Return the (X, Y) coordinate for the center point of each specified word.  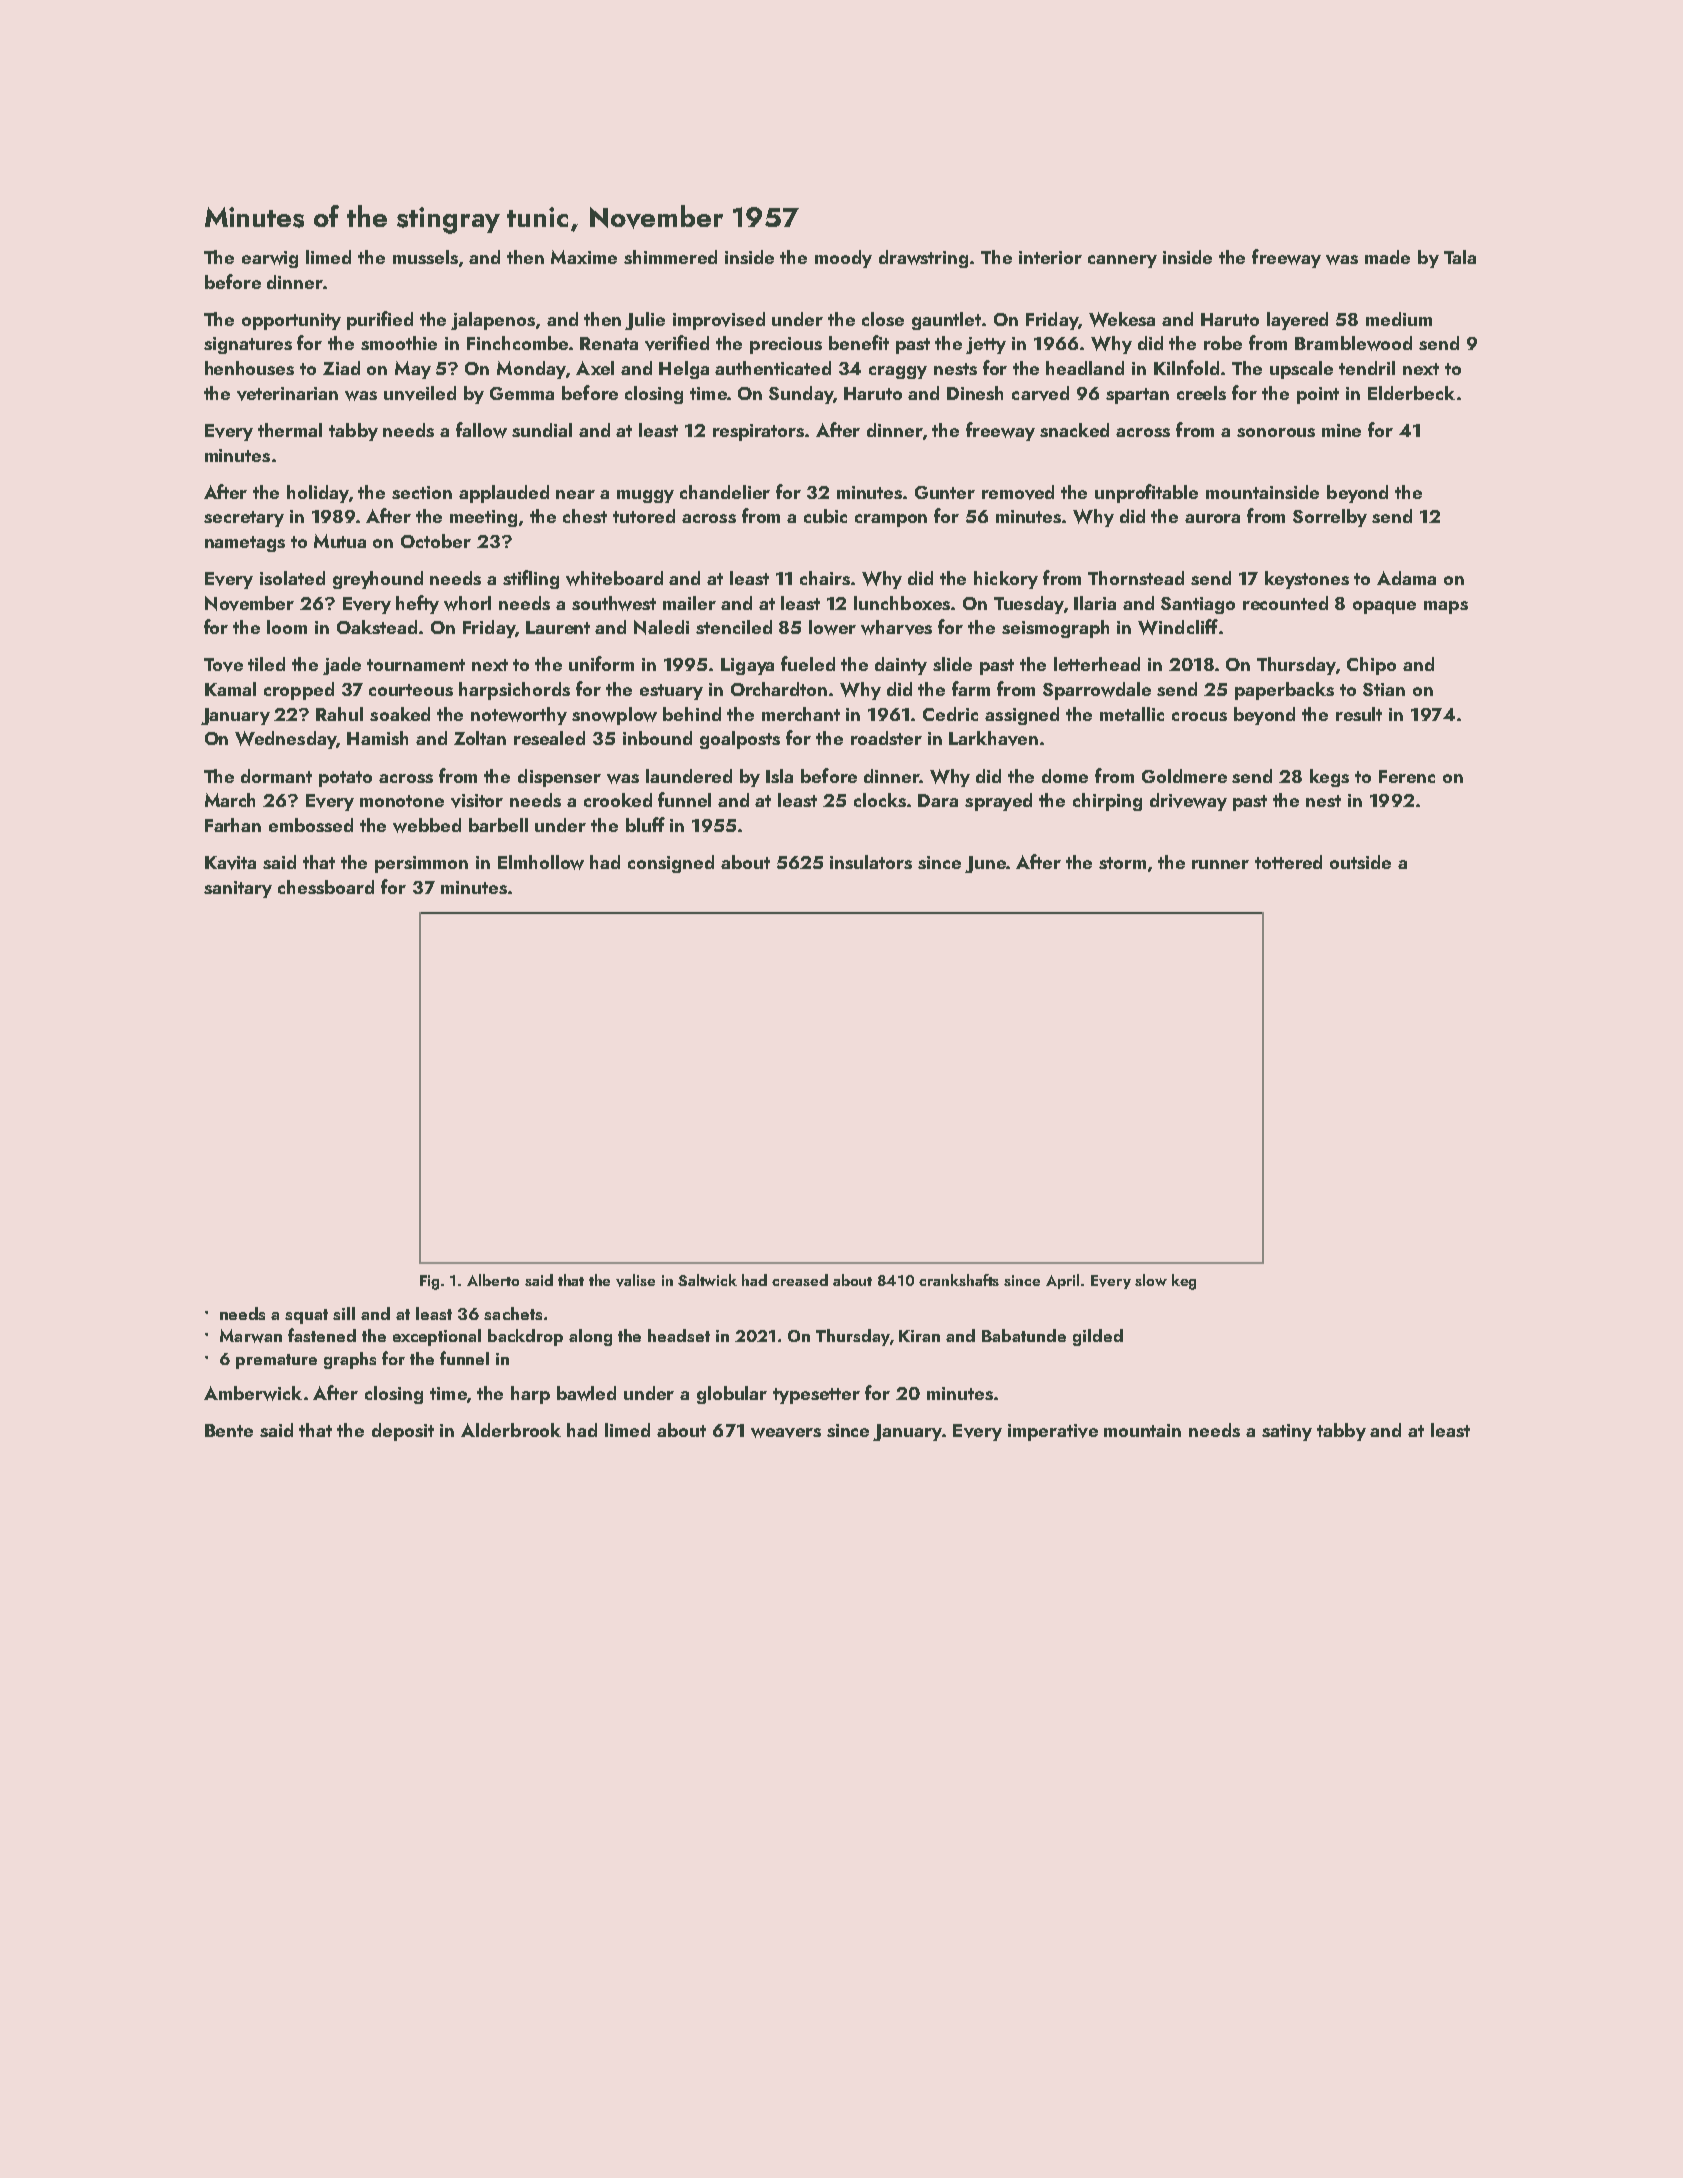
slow (1151, 1280)
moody (843, 259)
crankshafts (959, 1280)
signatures (248, 345)
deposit (403, 1432)
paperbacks (1284, 691)
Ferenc (1407, 776)
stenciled (734, 627)
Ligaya (747, 666)
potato (345, 779)
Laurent (558, 627)
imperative (1053, 1432)
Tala (1460, 257)
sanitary (238, 889)
